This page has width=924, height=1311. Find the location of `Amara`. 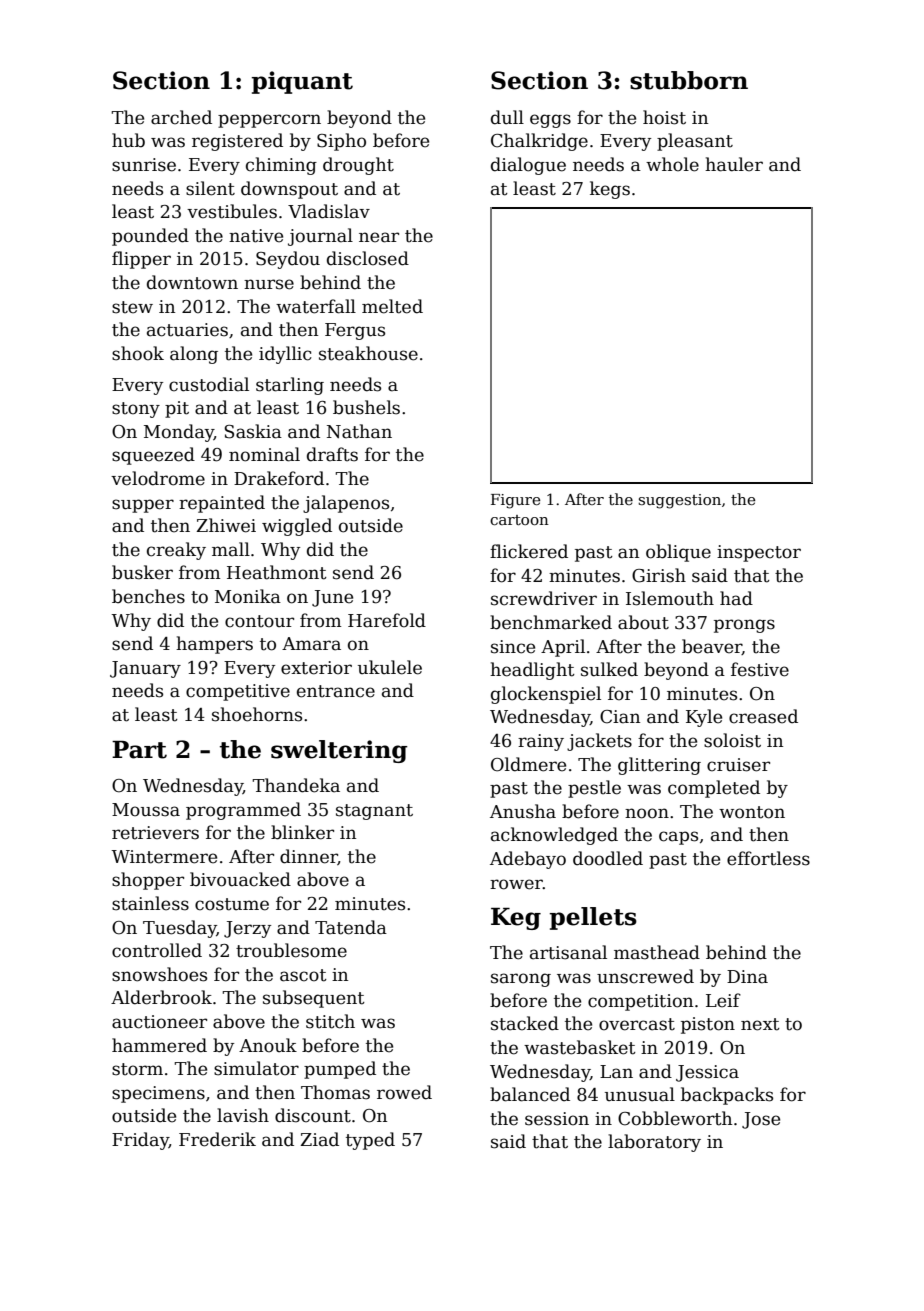

Amara is located at coordinates (311, 644).
